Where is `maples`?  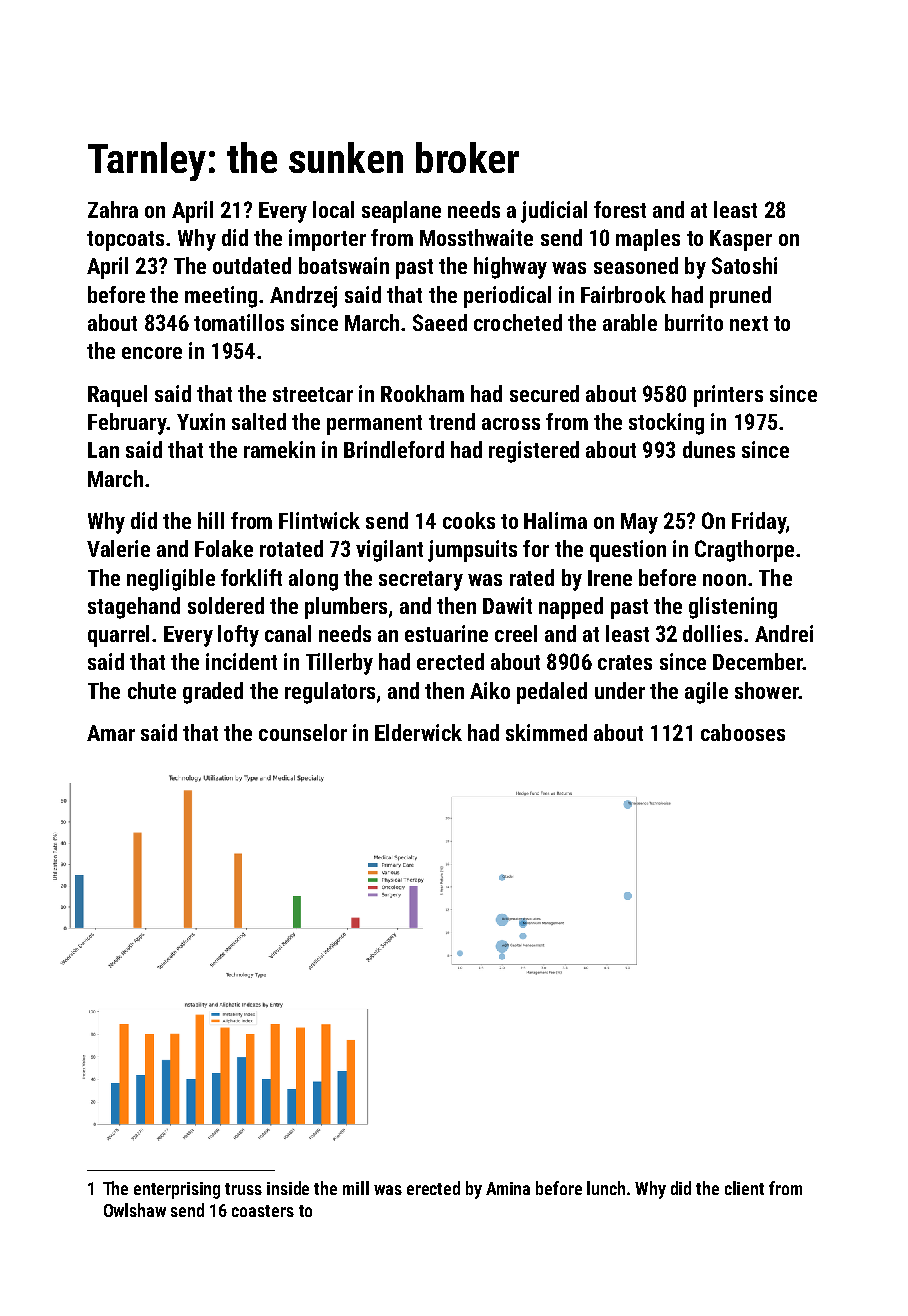 maples is located at coordinates (648, 240).
